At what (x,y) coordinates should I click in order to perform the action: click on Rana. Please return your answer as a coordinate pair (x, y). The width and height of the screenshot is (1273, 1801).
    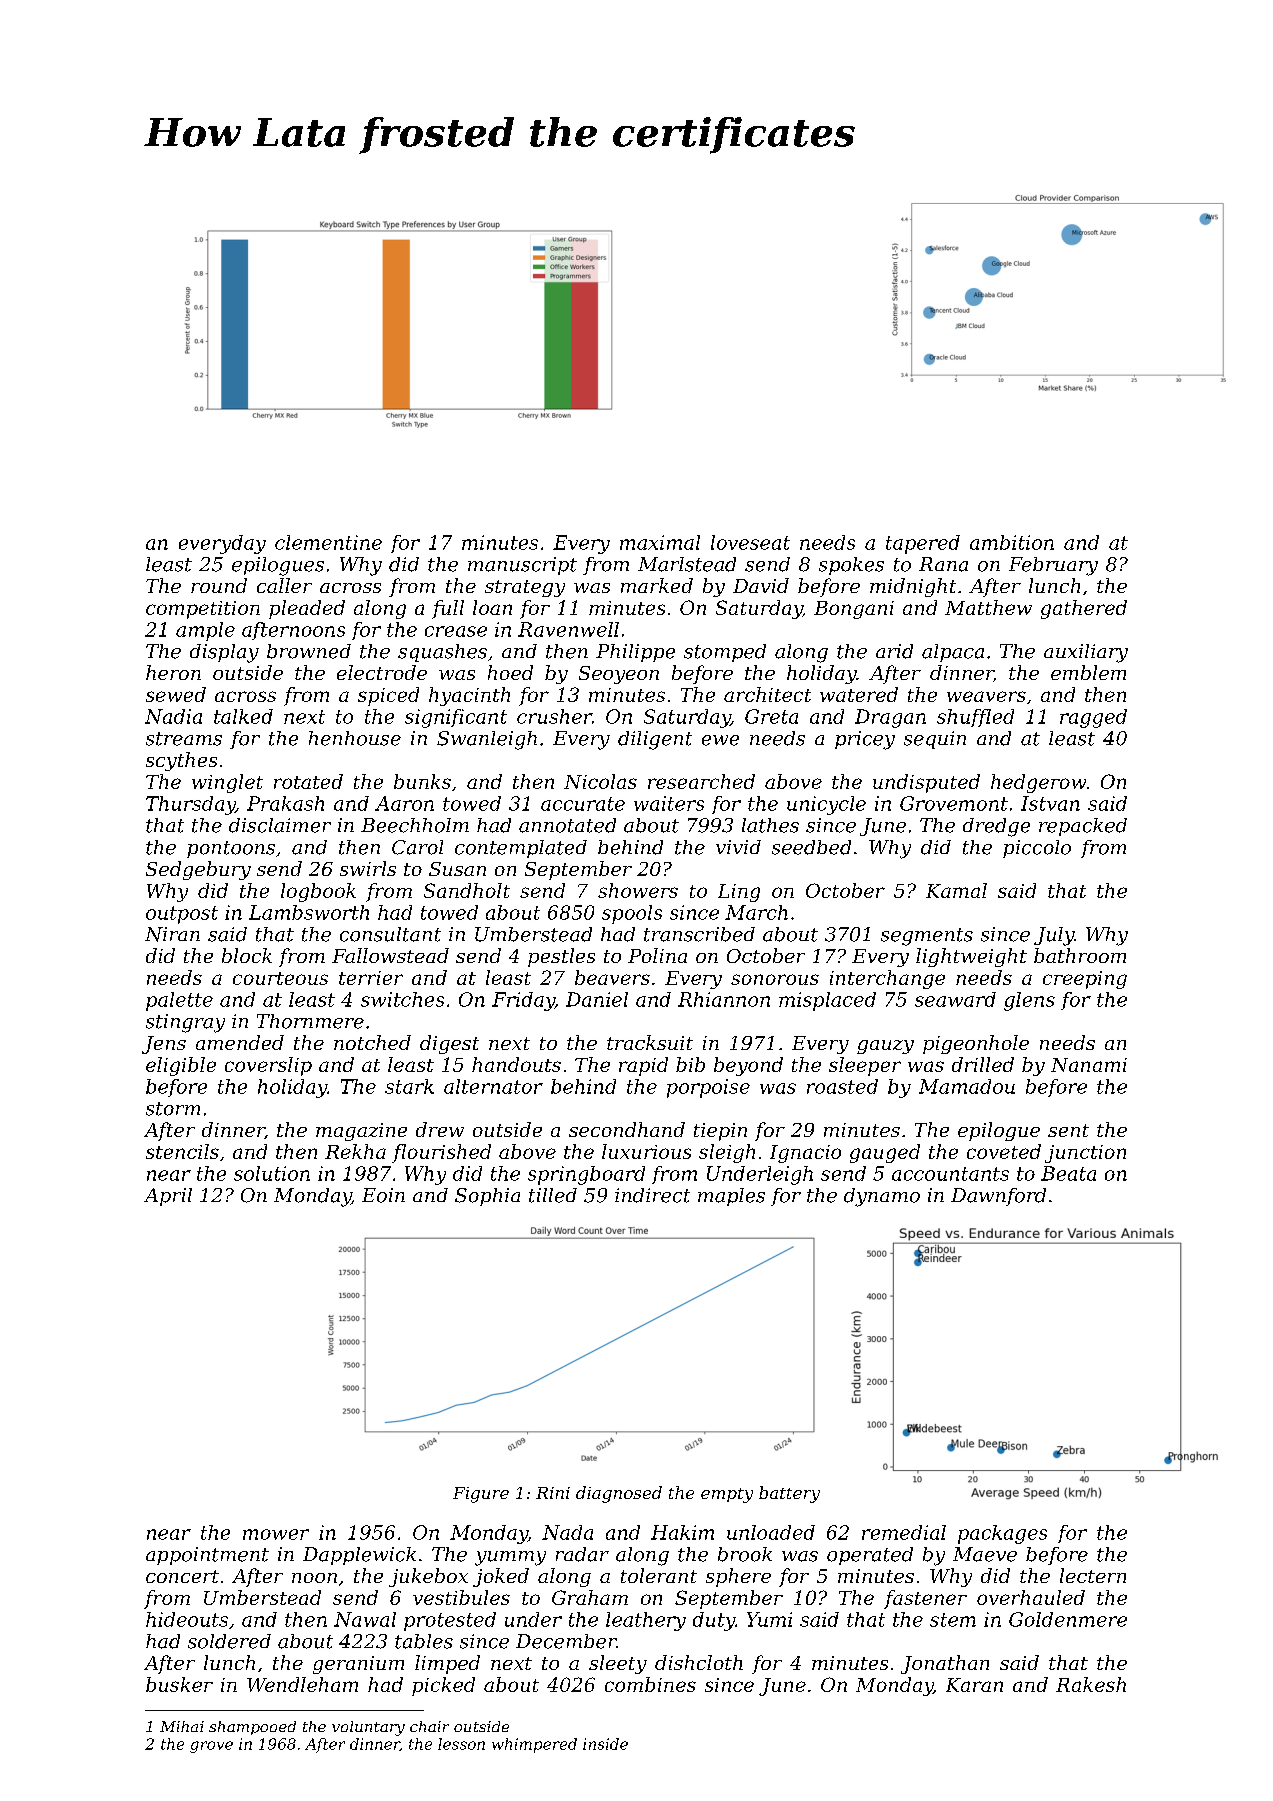
    Looking at the image, I should click on (943, 564).
